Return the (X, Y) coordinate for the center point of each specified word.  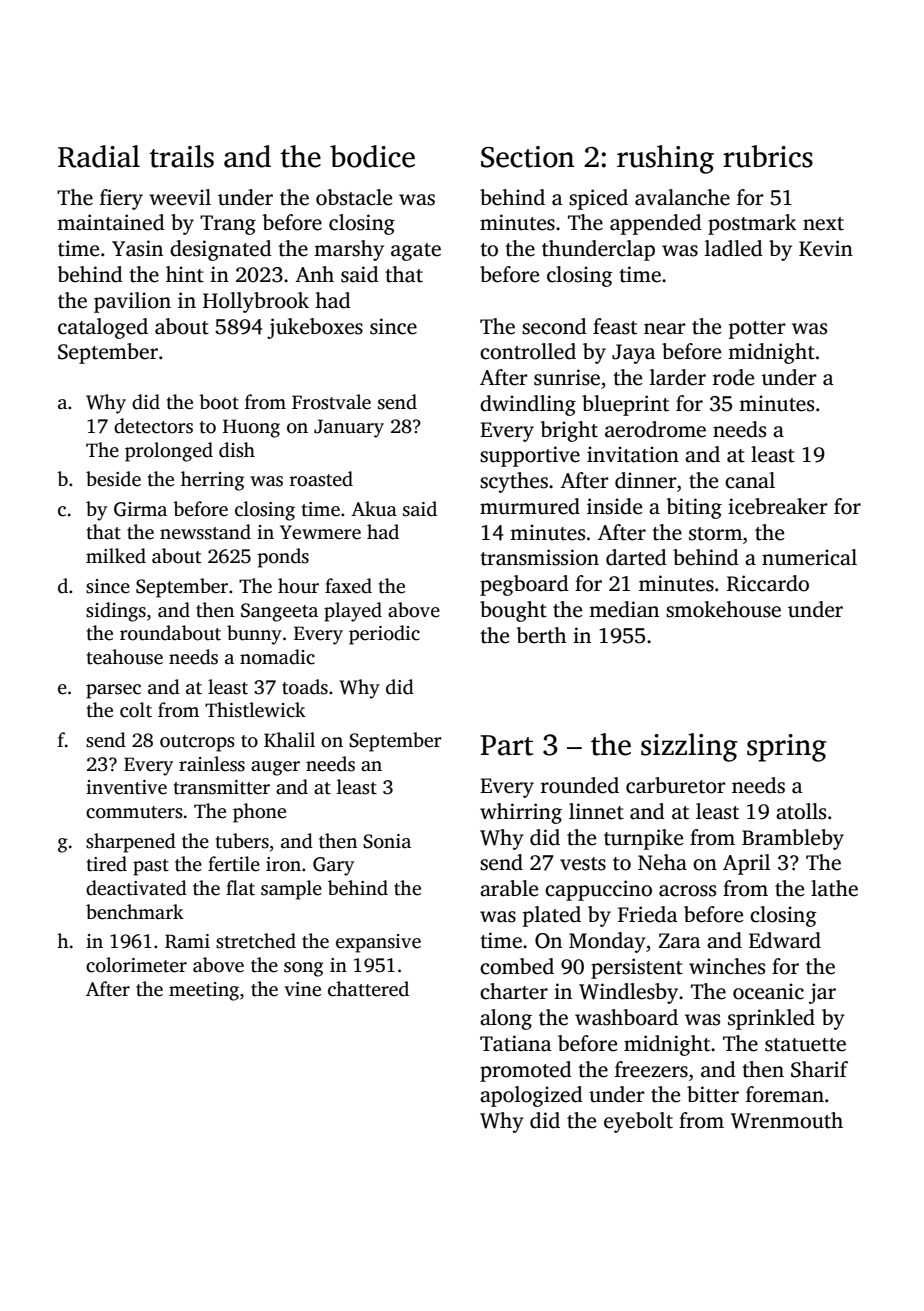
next (823, 224)
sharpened (131, 843)
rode (733, 377)
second (554, 326)
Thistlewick (255, 710)
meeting (204, 991)
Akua (374, 509)
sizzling (689, 747)
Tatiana (516, 1043)
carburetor (676, 785)
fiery (121, 199)
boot (219, 402)
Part (506, 745)
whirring (521, 813)
